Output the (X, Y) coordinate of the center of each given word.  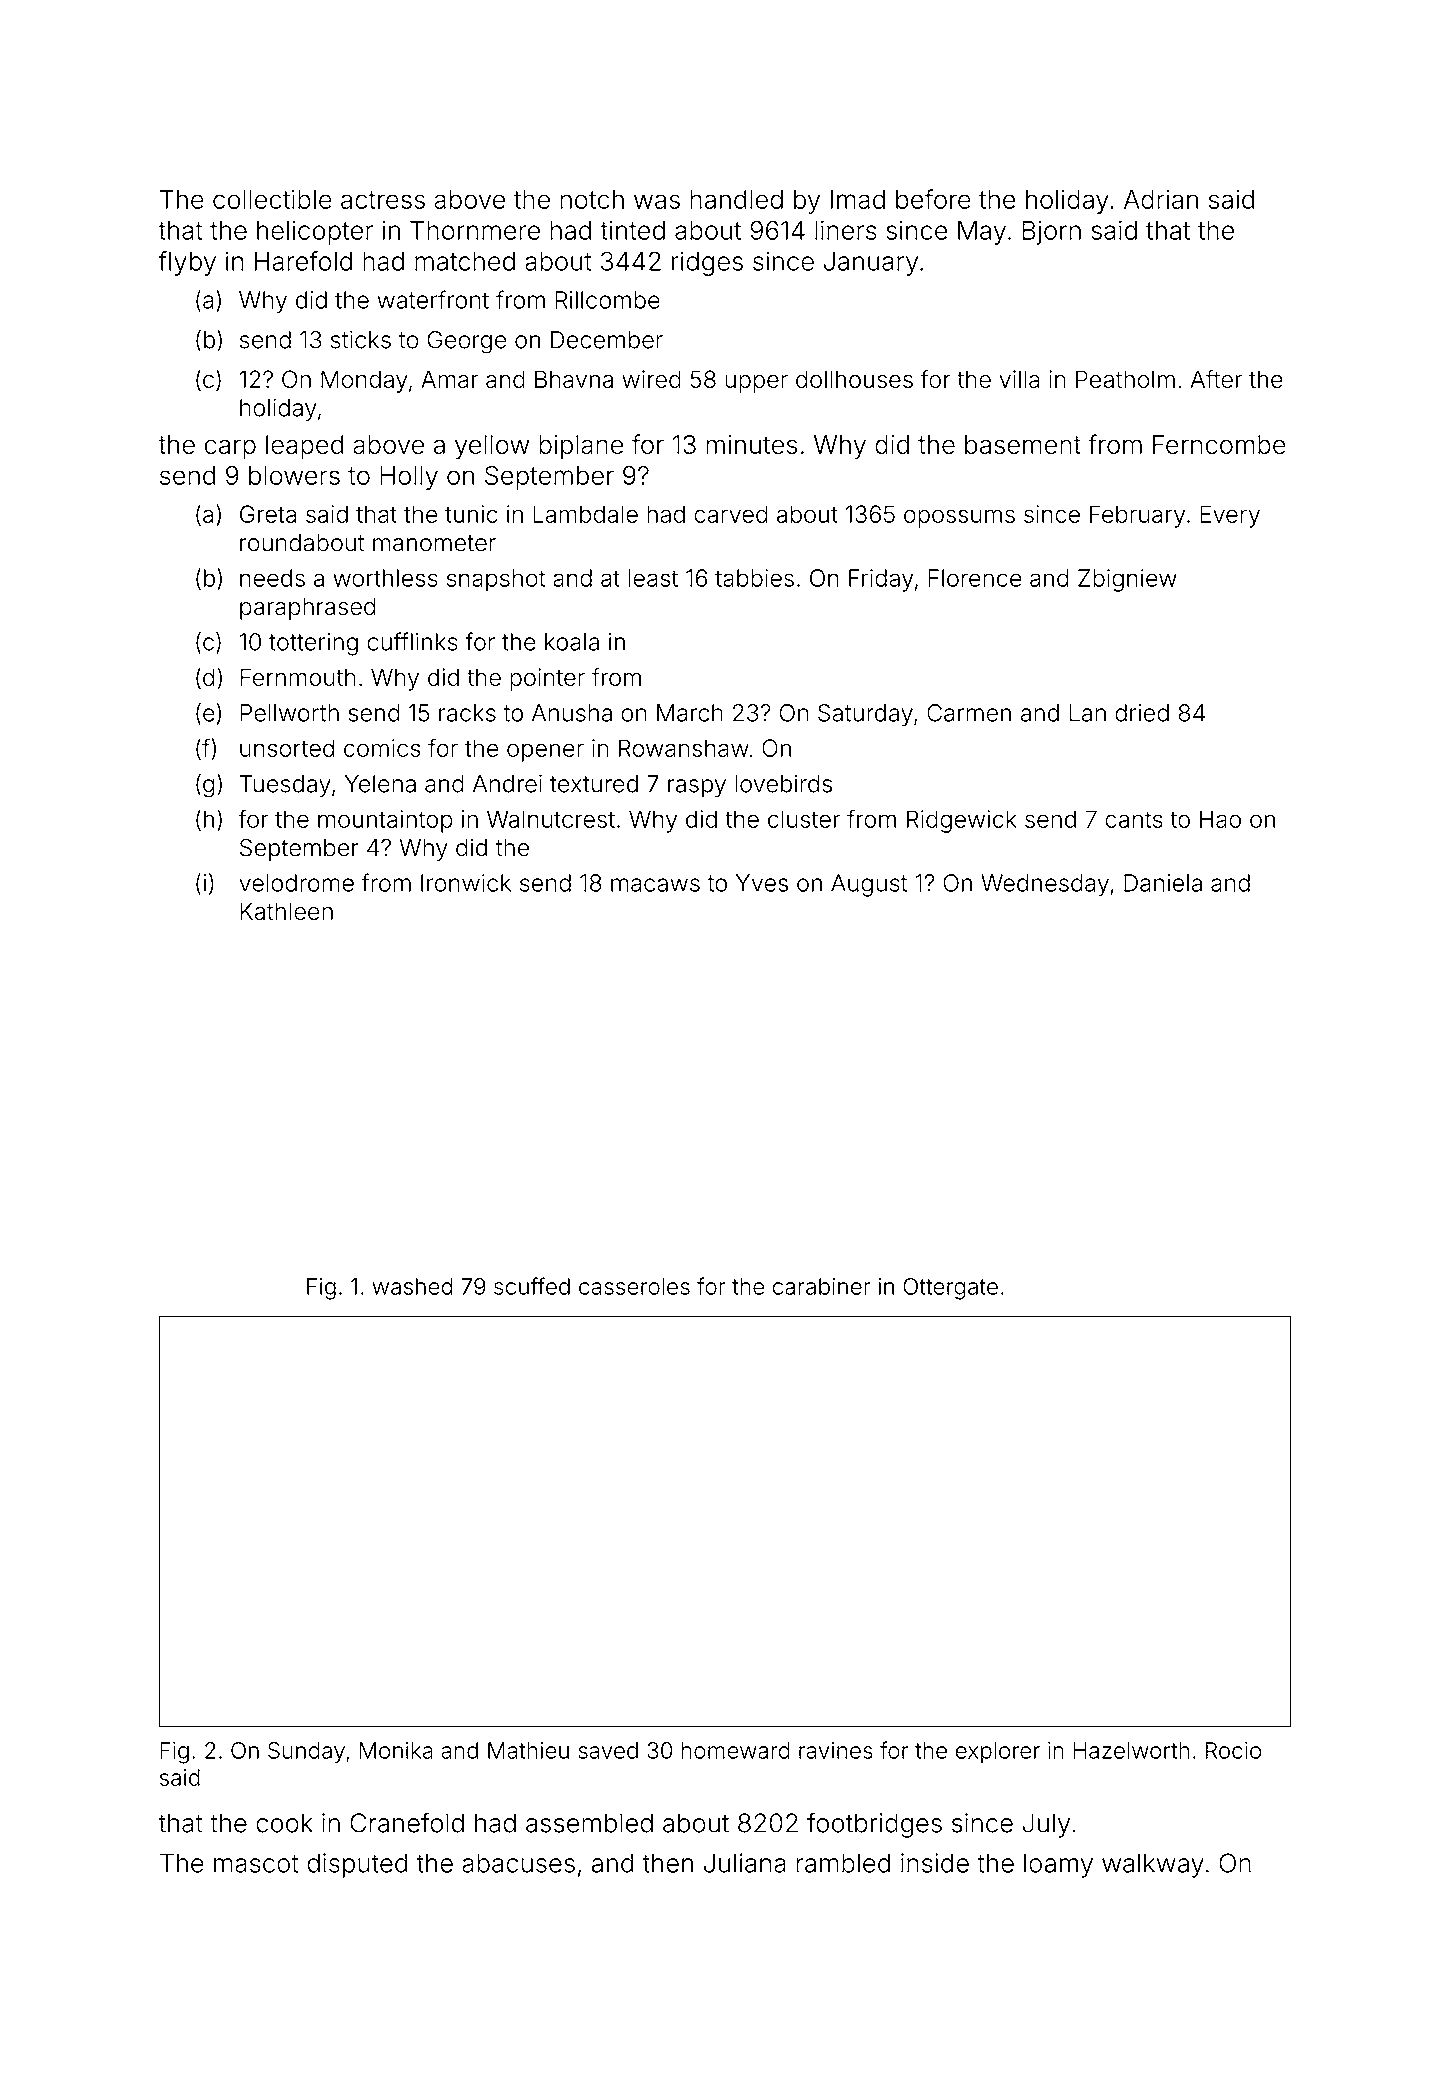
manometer (434, 543)
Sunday (306, 1753)
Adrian (1161, 199)
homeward (736, 1750)
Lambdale (585, 514)
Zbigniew (1127, 580)
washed (412, 1286)
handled (736, 199)
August (869, 885)
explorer (998, 1753)
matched (465, 261)
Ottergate (950, 1289)
